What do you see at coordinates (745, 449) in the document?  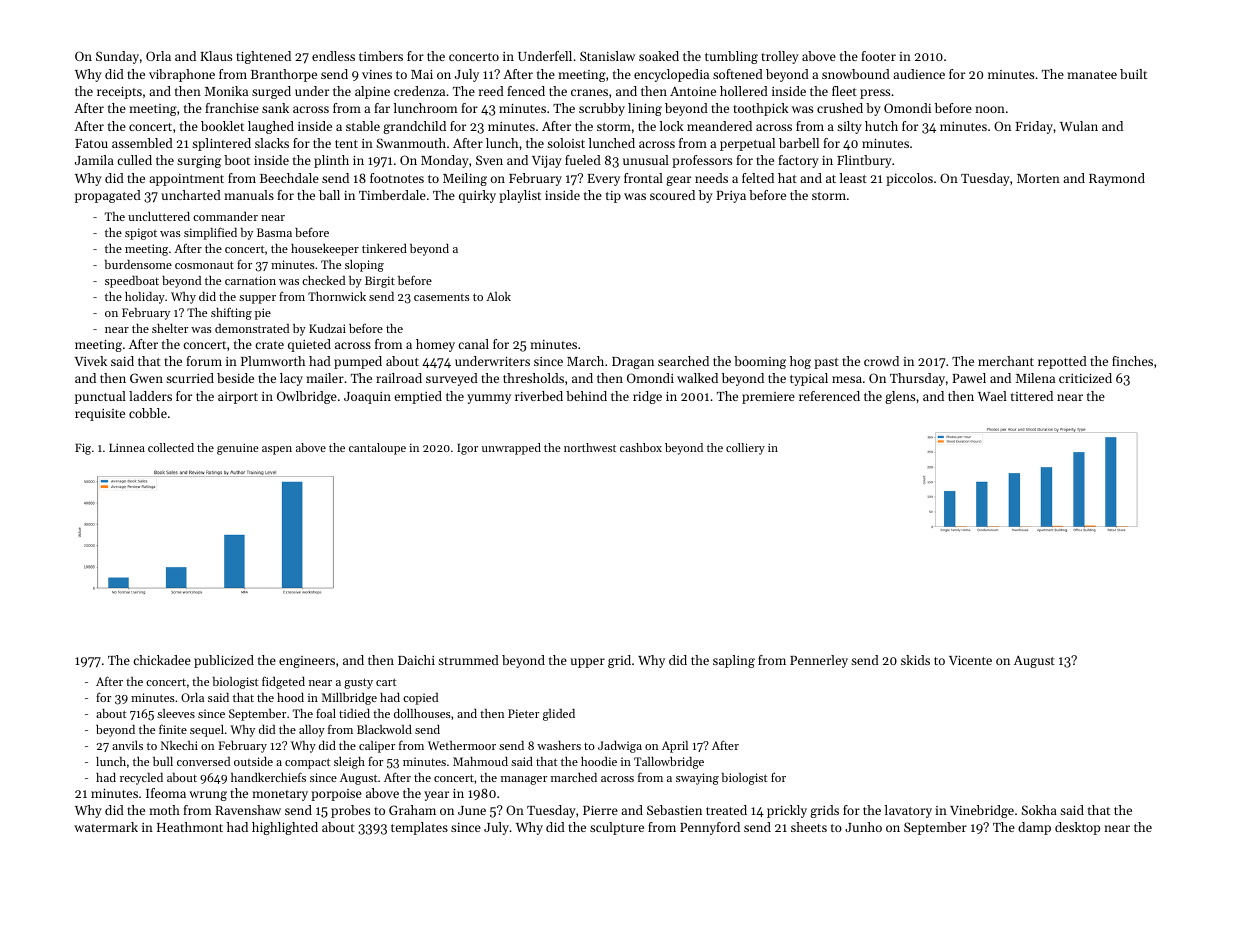 I see `colliery` at bounding box center [745, 449].
